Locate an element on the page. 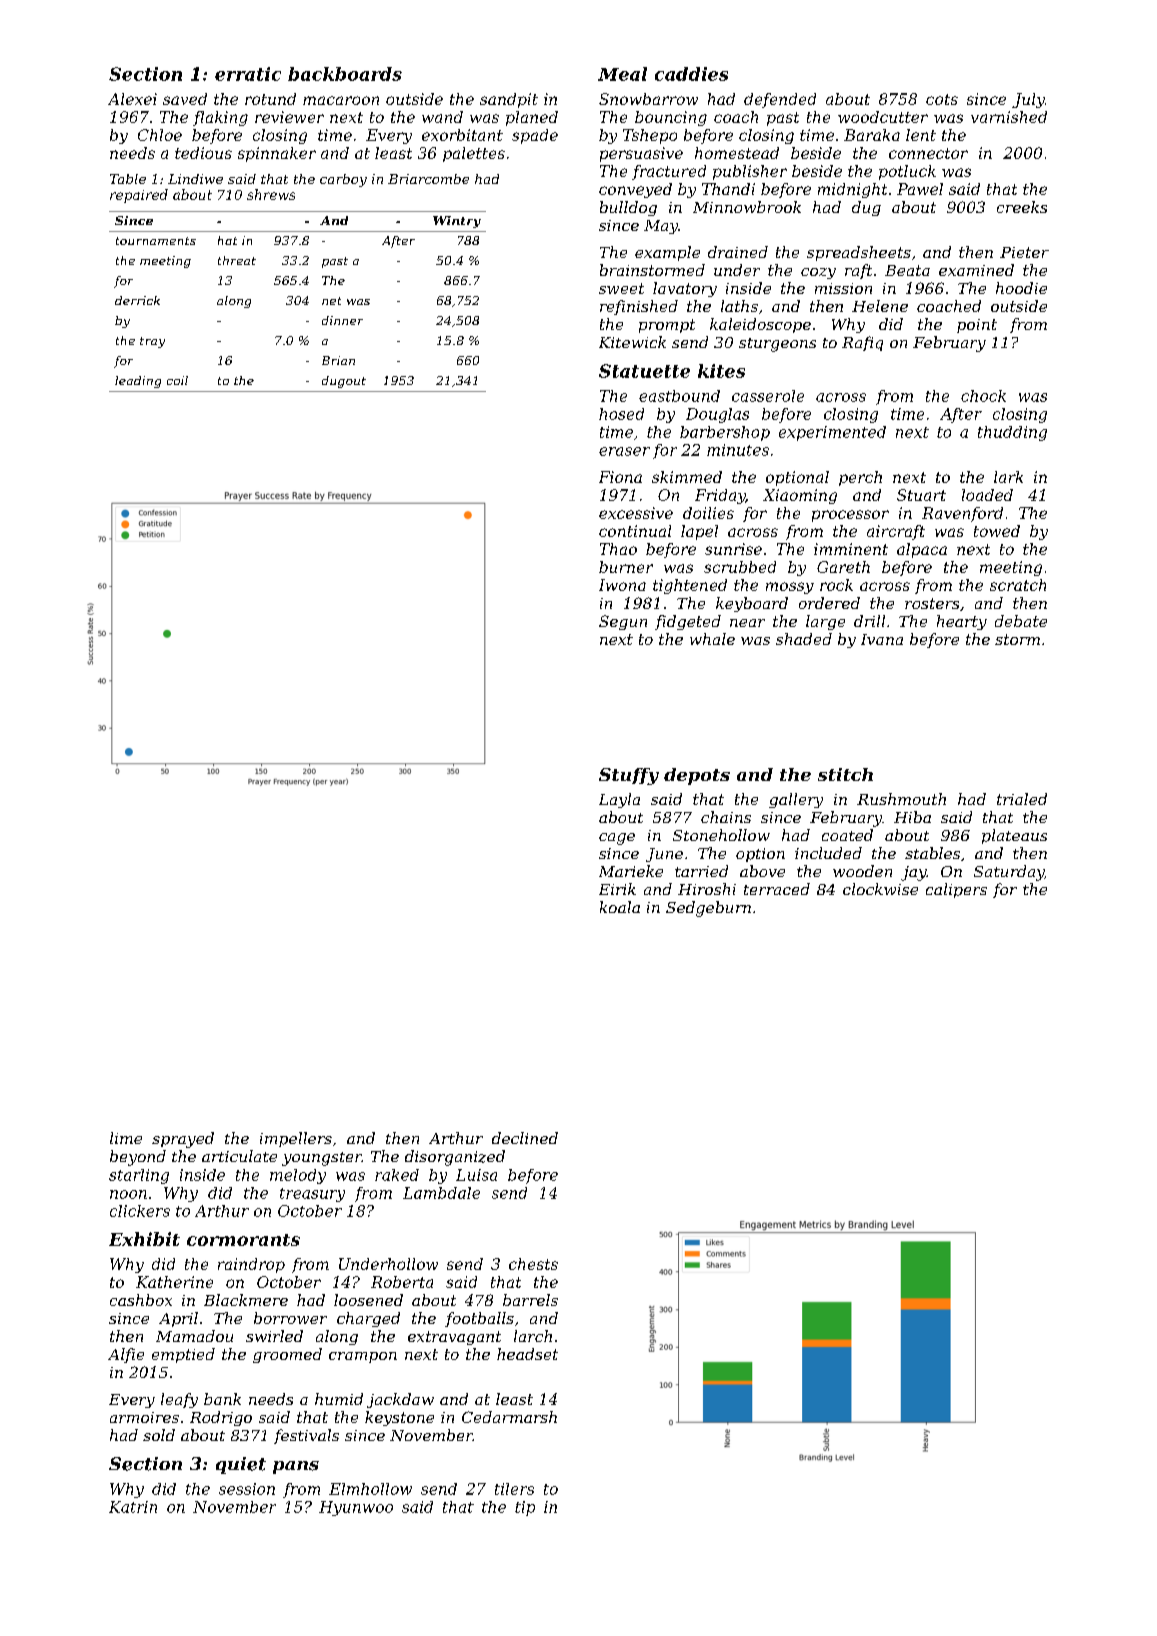 Image resolution: width=1157 pixels, height=1636 pixels. midnight is located at coordinates (852, 190).
